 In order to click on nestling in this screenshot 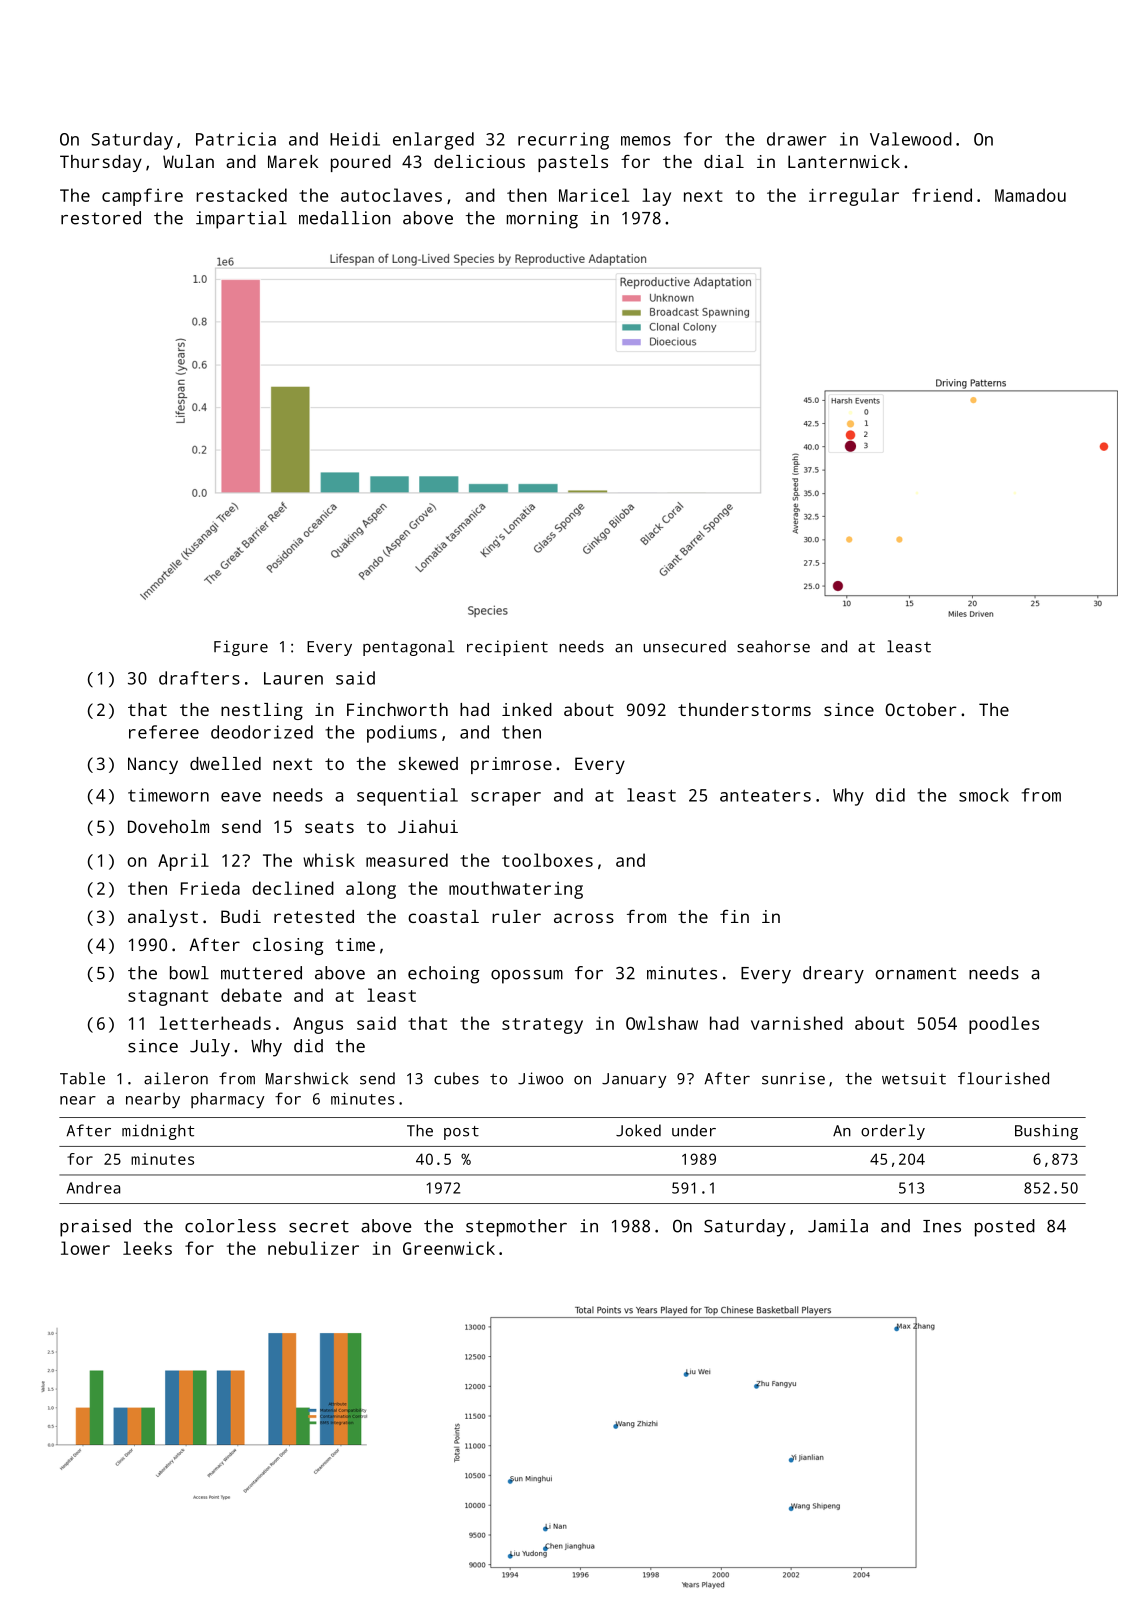, I will do `click(262, 711)`.
